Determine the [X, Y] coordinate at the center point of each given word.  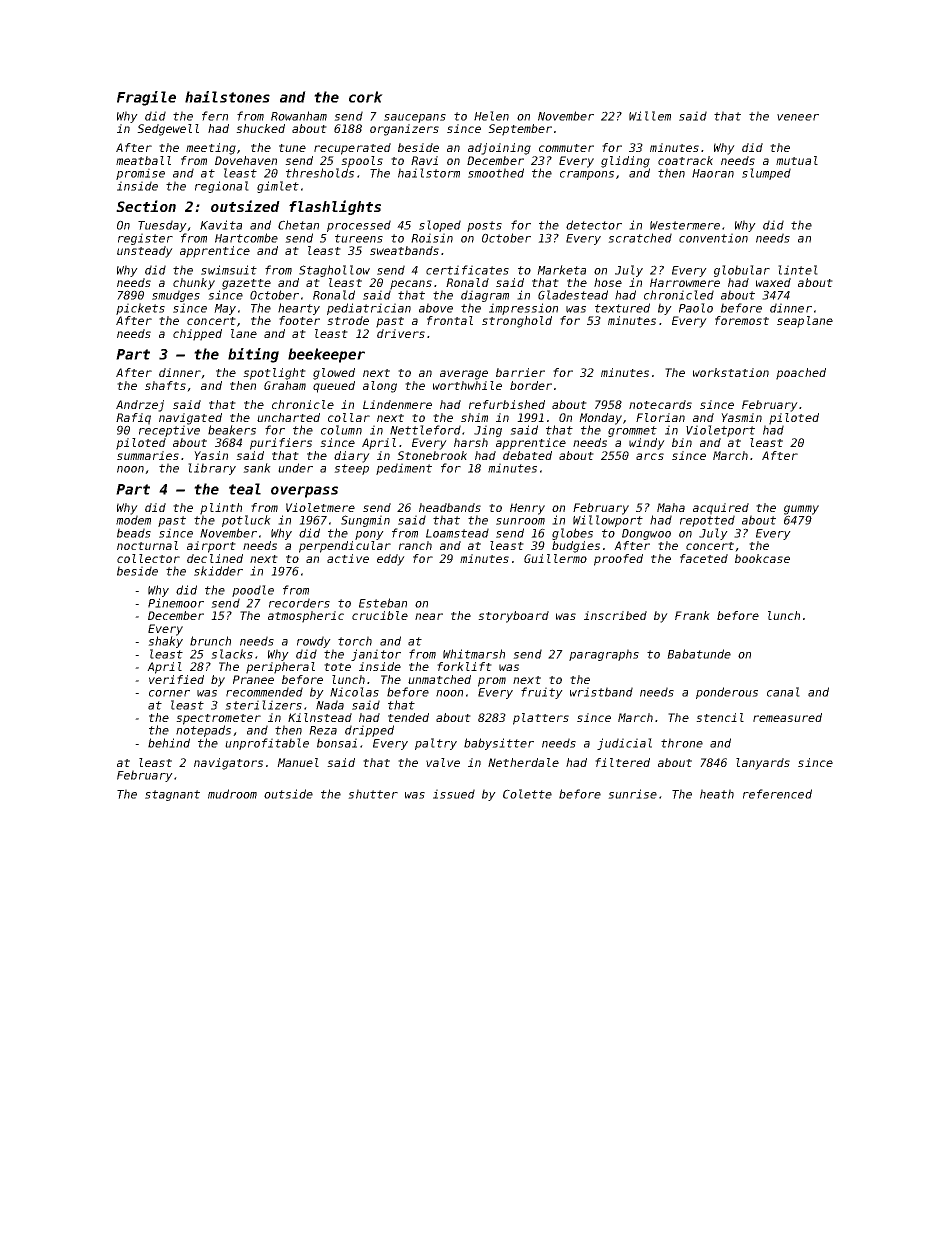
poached [801, 374]
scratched [640, 238]
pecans [411, 285]
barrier [520, 372]
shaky [165, 642]
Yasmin [741, 417]
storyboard [513, 617]
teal [245, 489]
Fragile [146, 98]
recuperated [352, 149]
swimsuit [229, 270]
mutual [797, 160]
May [225, 309]
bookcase [762, 558]
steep [351, 469]
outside [288, 794]
